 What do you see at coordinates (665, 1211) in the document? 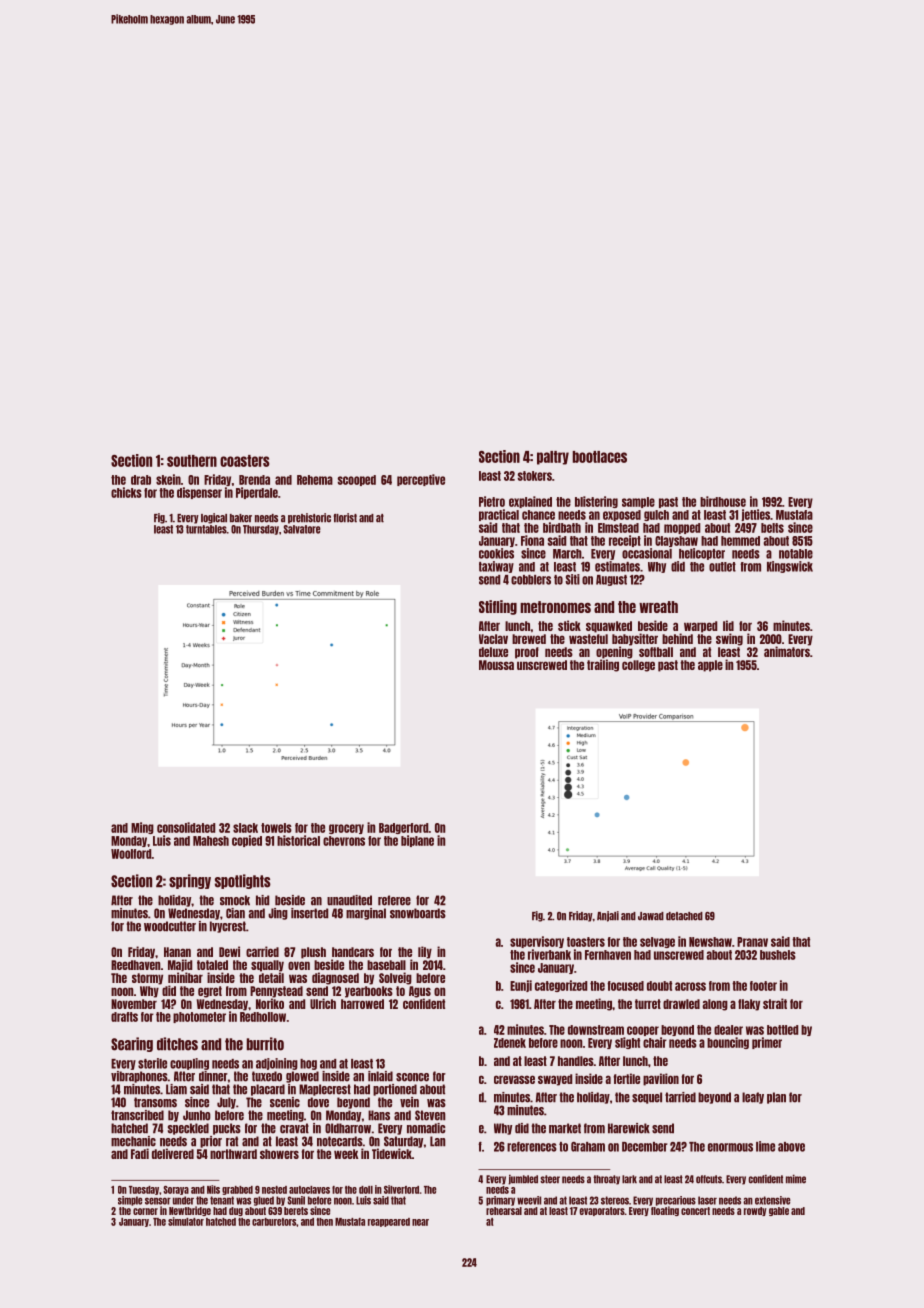
I see `floating` at bounding box center [665, 1211].
